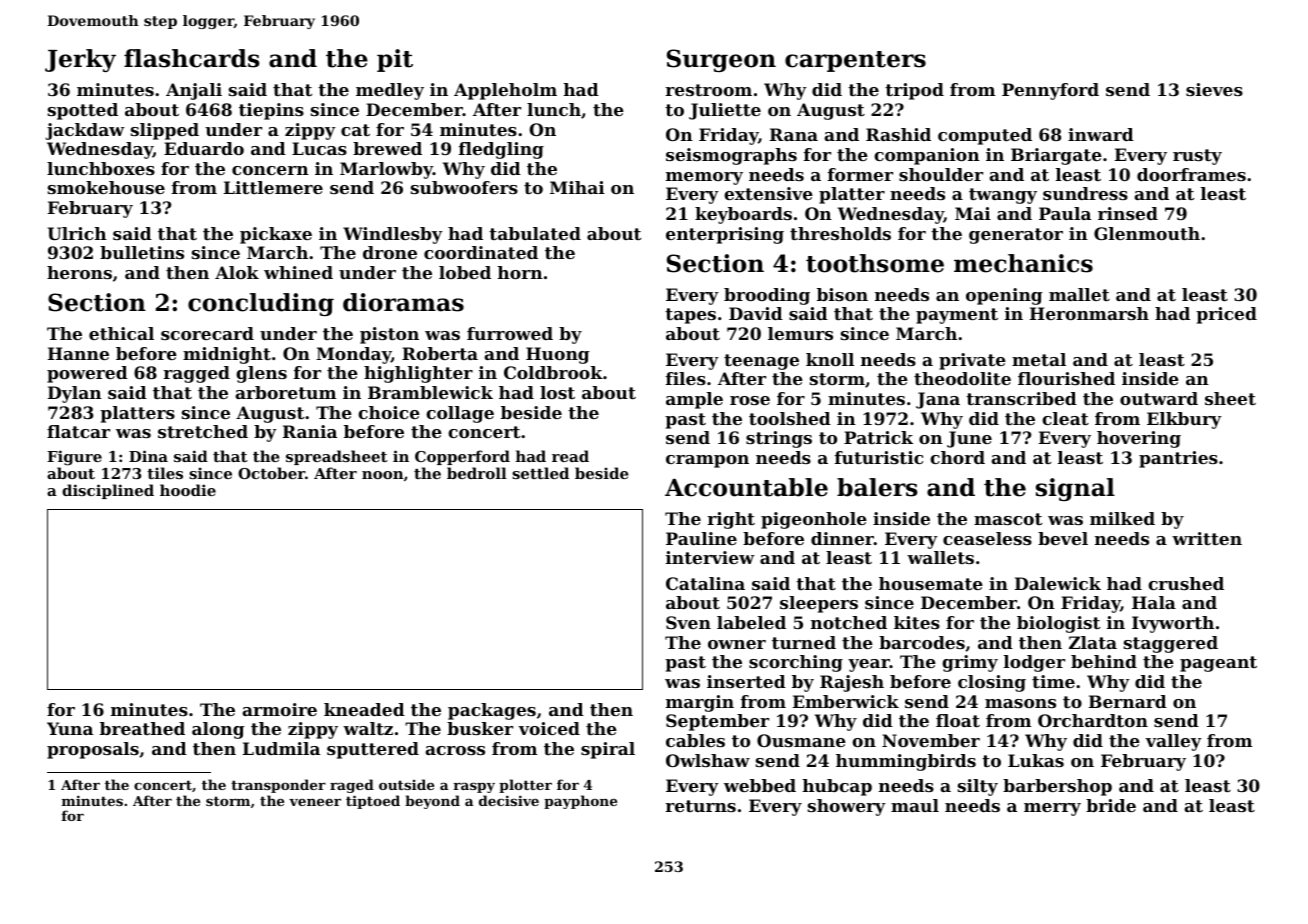 This screenshot has height=924, width=1308. I want to click on Roberta, so click(440, 353).
